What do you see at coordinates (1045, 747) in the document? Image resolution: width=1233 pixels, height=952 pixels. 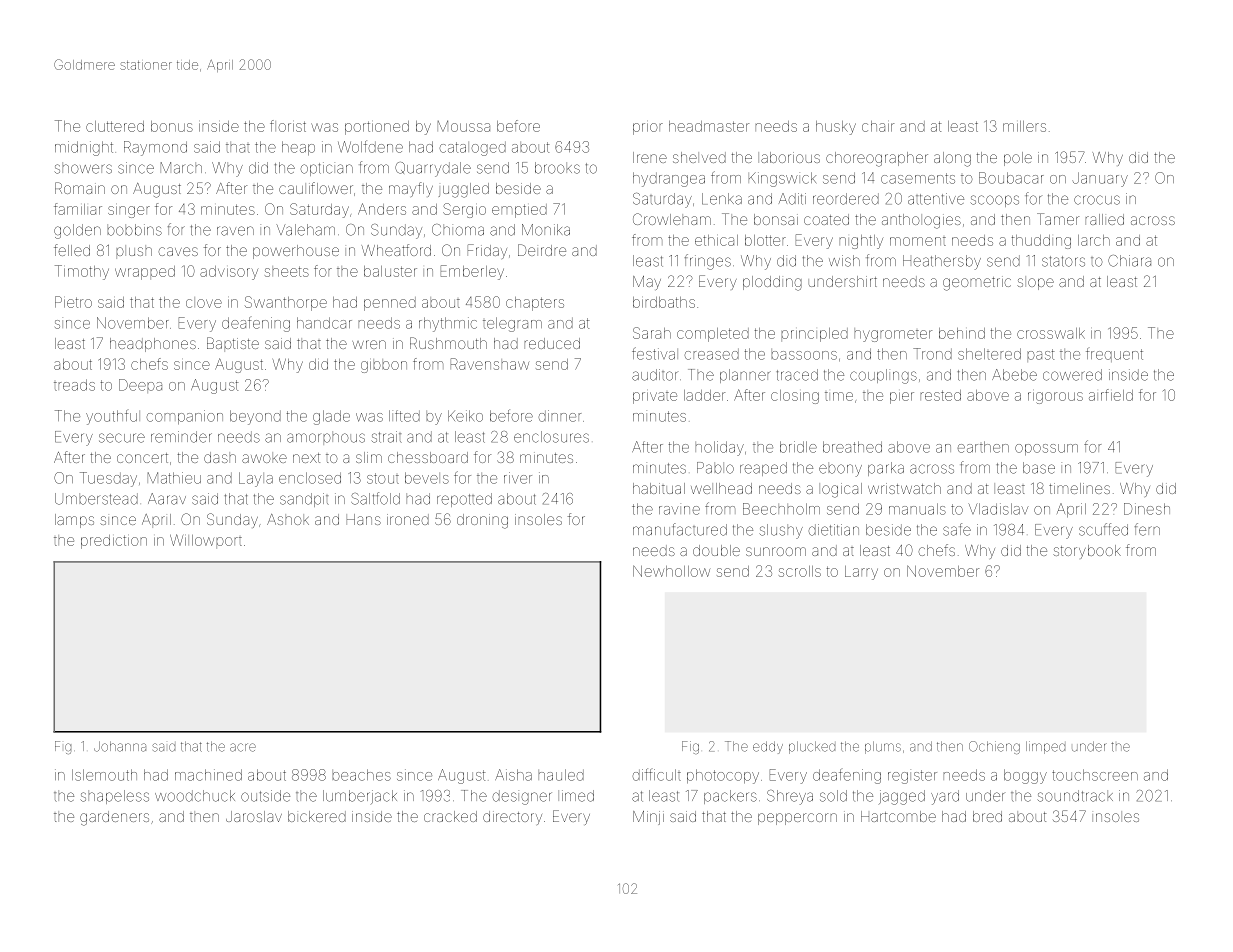 I see `limped` at bounding box center [1045, 747].
